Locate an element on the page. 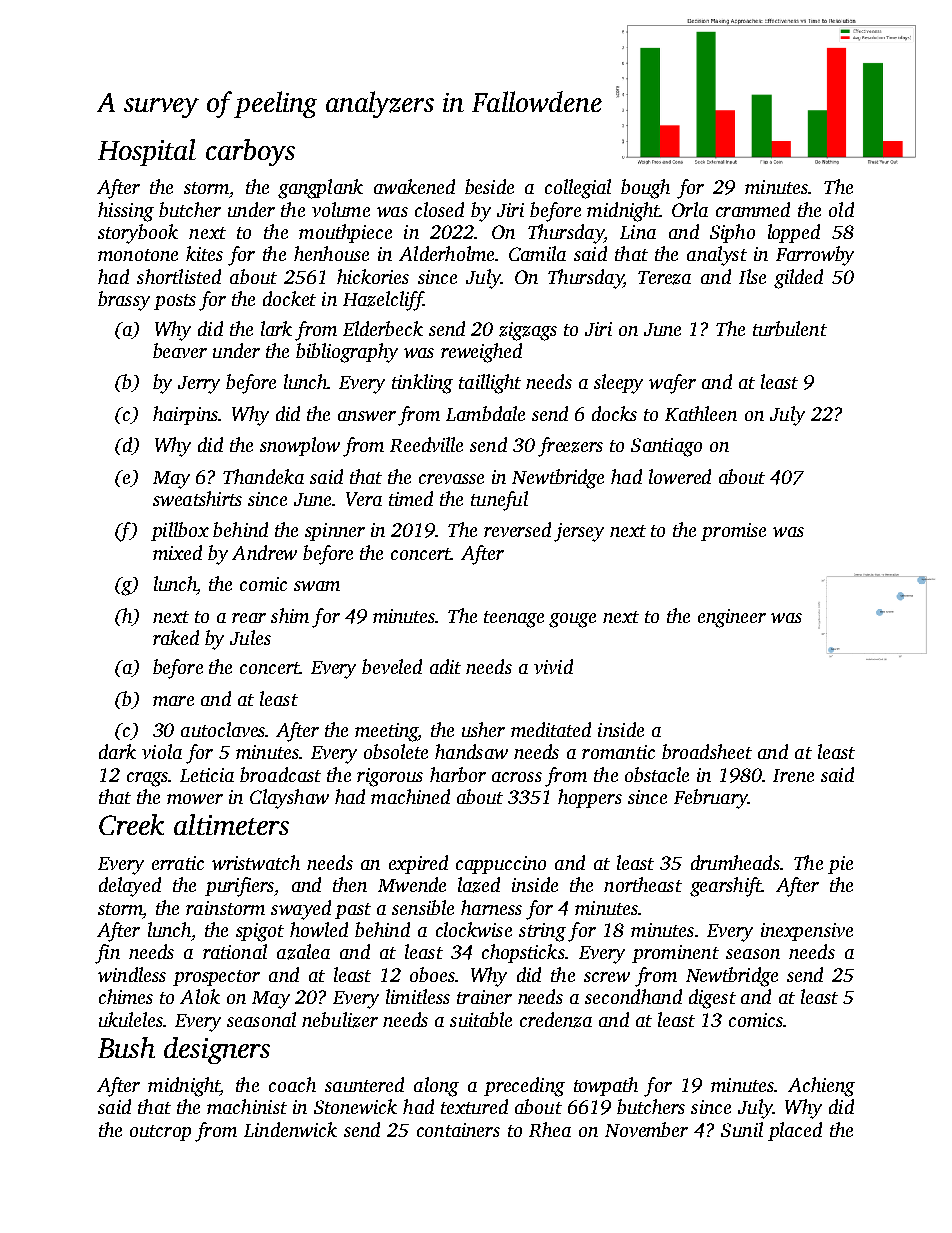 Image resolution: width=952 pixels, height=1233 pixels. collegial is located at coordinates (578, 189).
